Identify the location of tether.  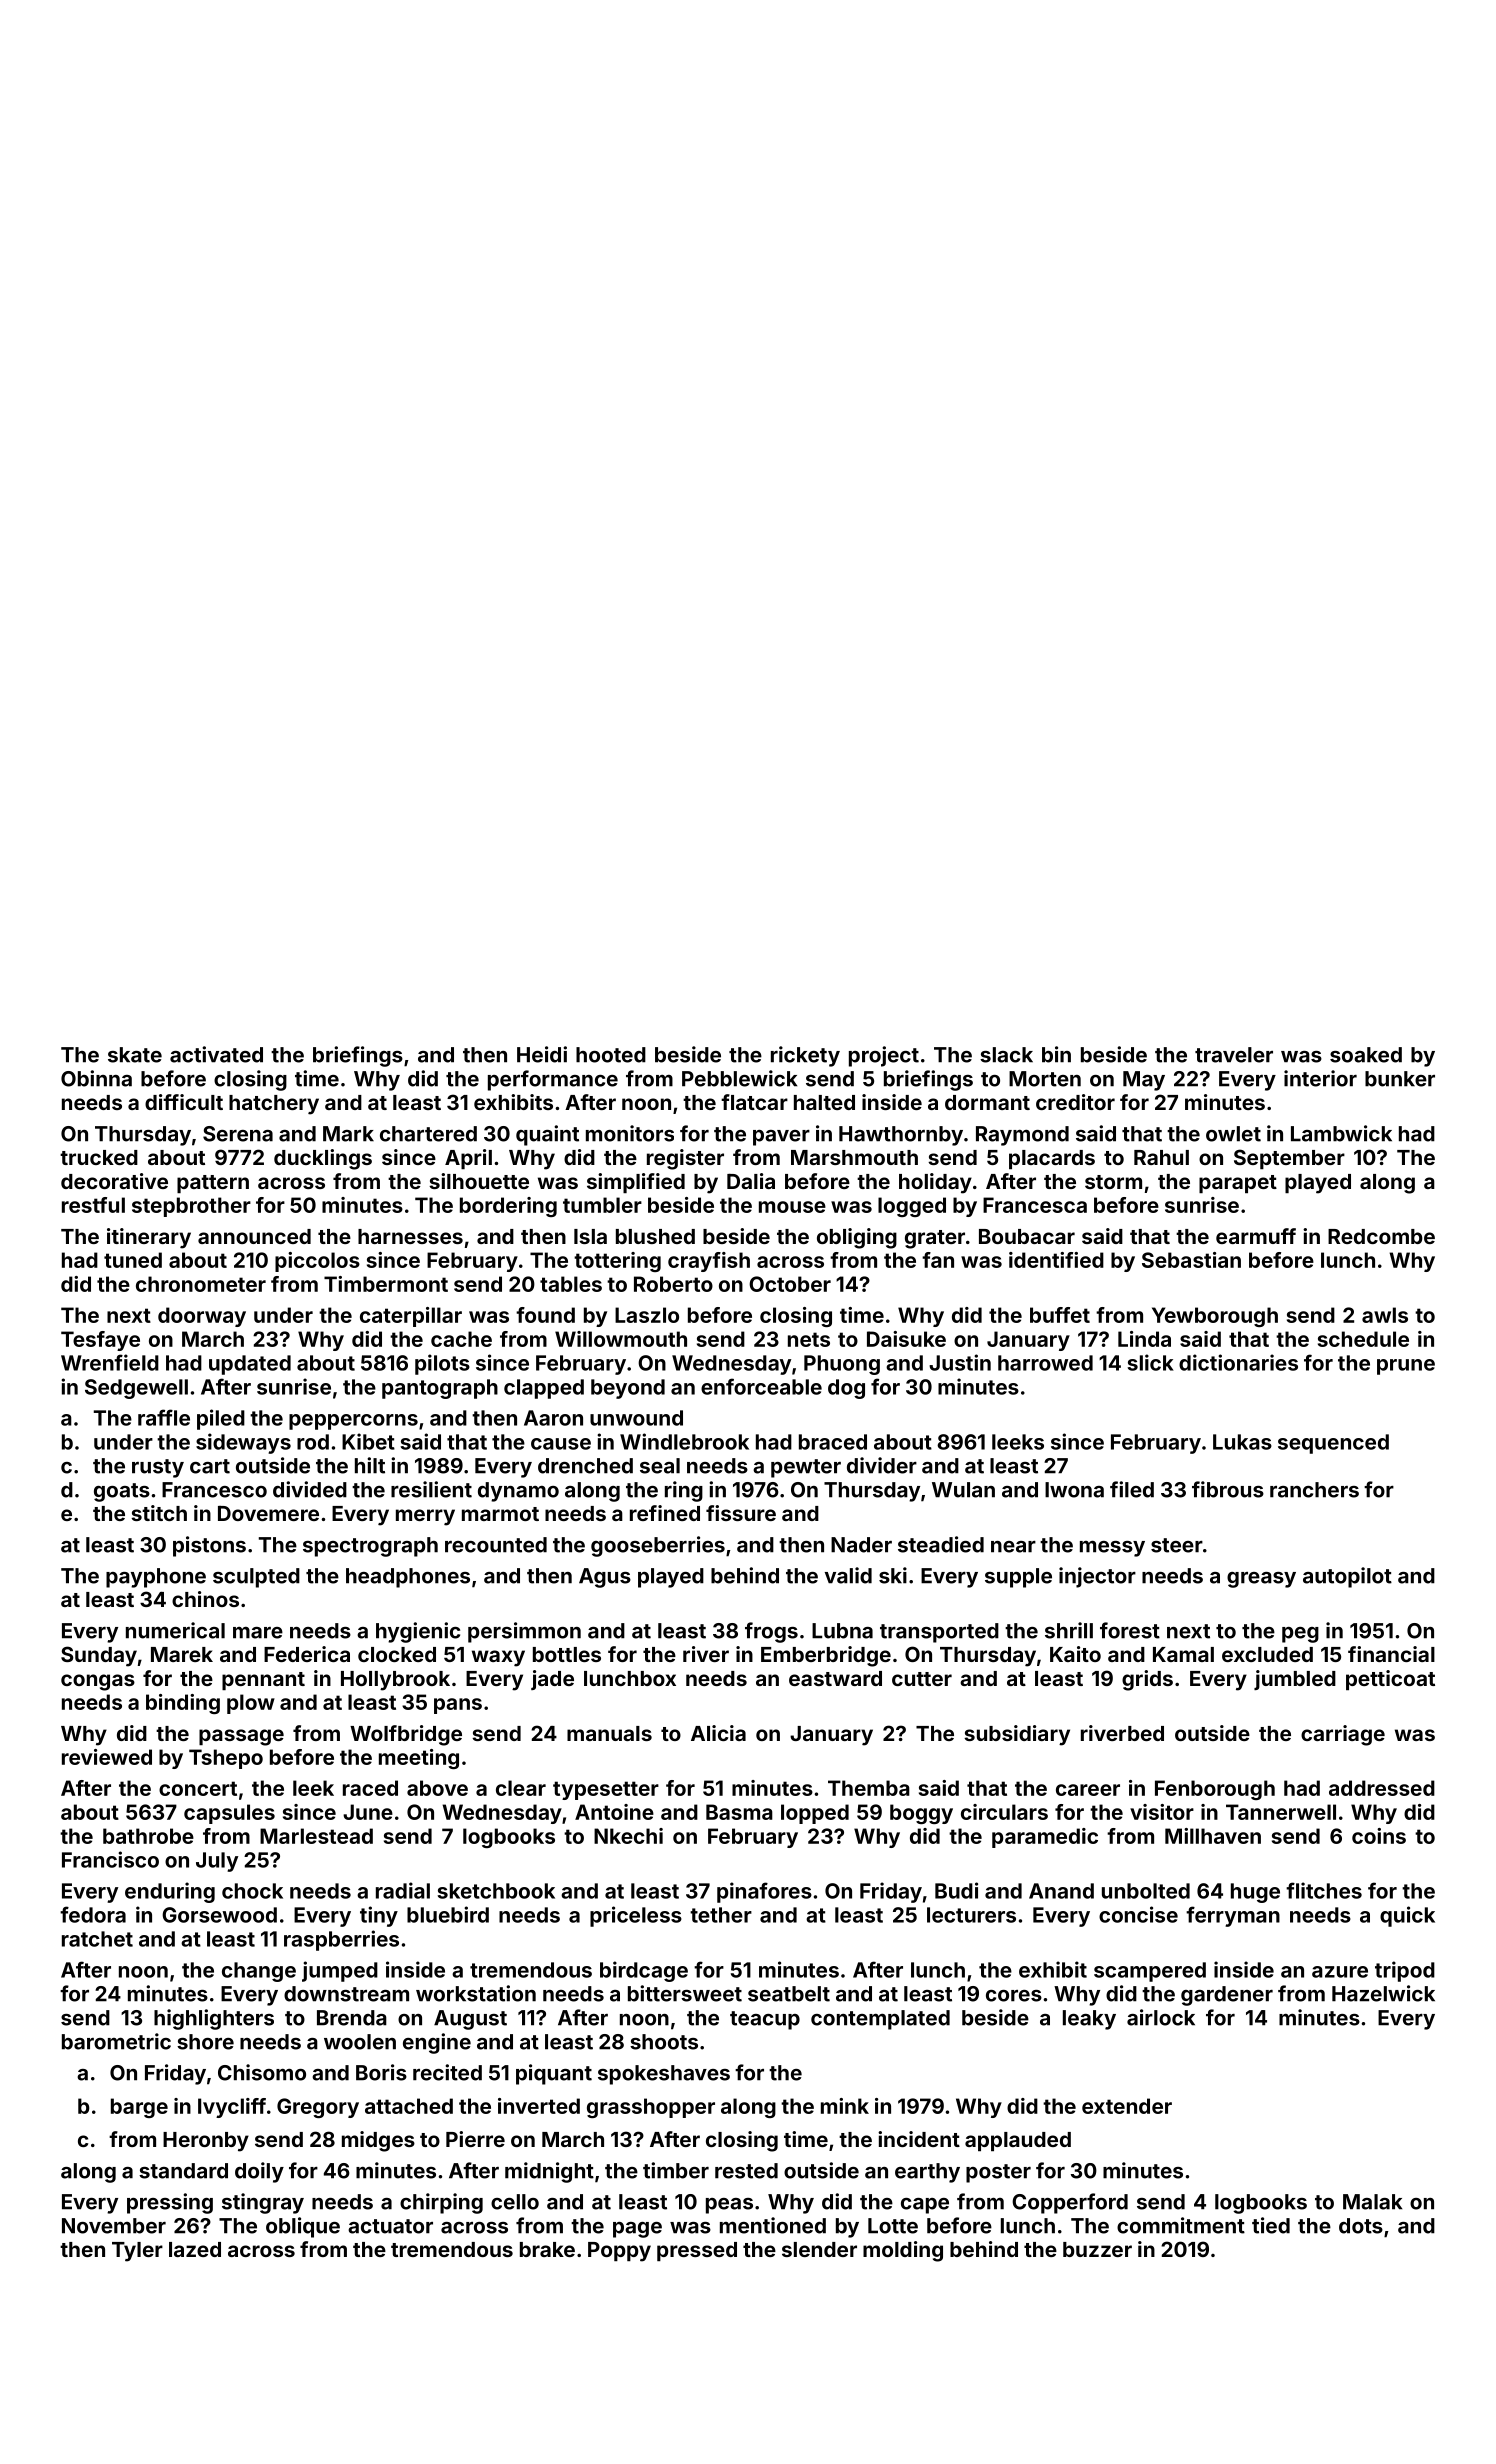
(721, 1915).
